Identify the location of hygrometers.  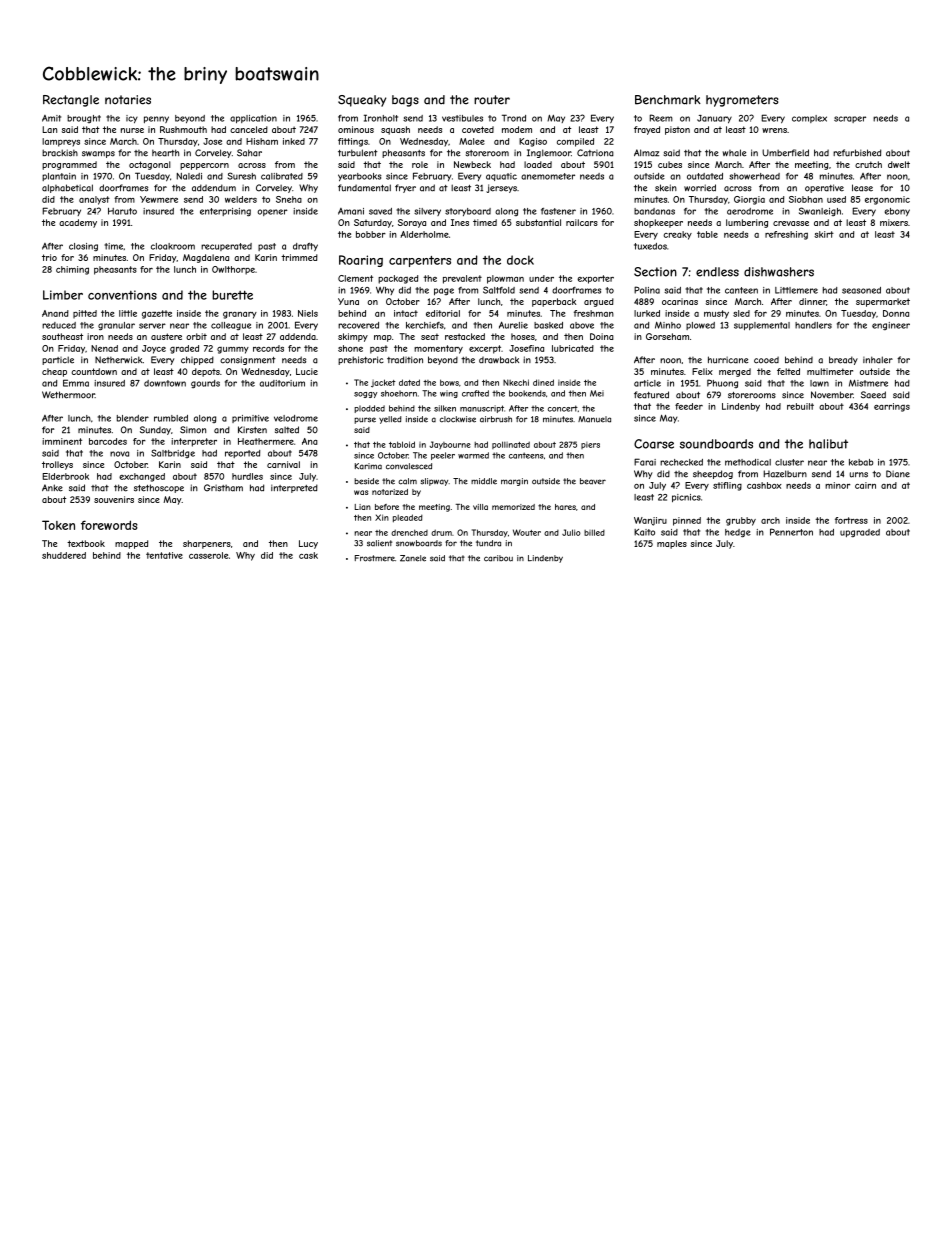
(742, 101).
